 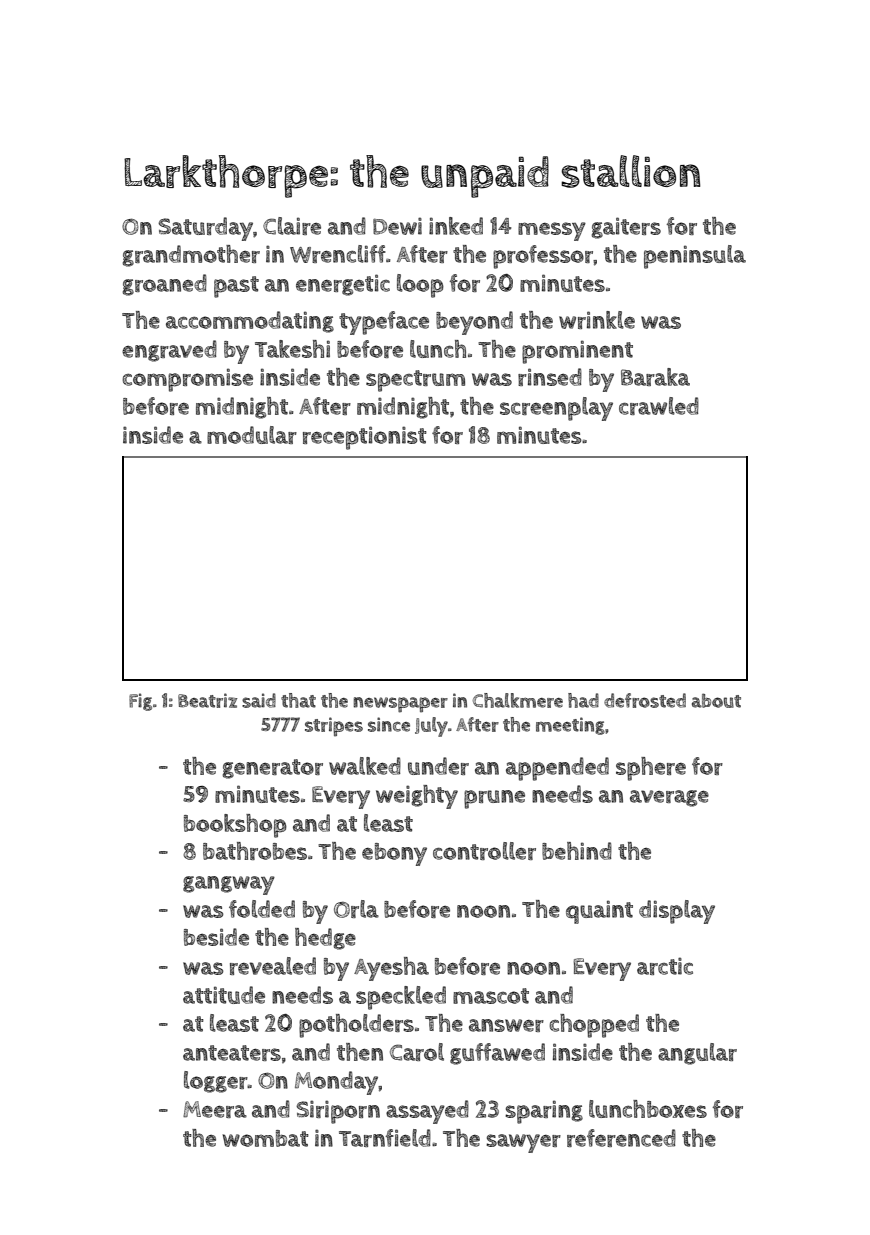 What do you see at coordinates (597, 320) in the screenshot?
I see `wrinkle` at bounding box center [597, 320].
